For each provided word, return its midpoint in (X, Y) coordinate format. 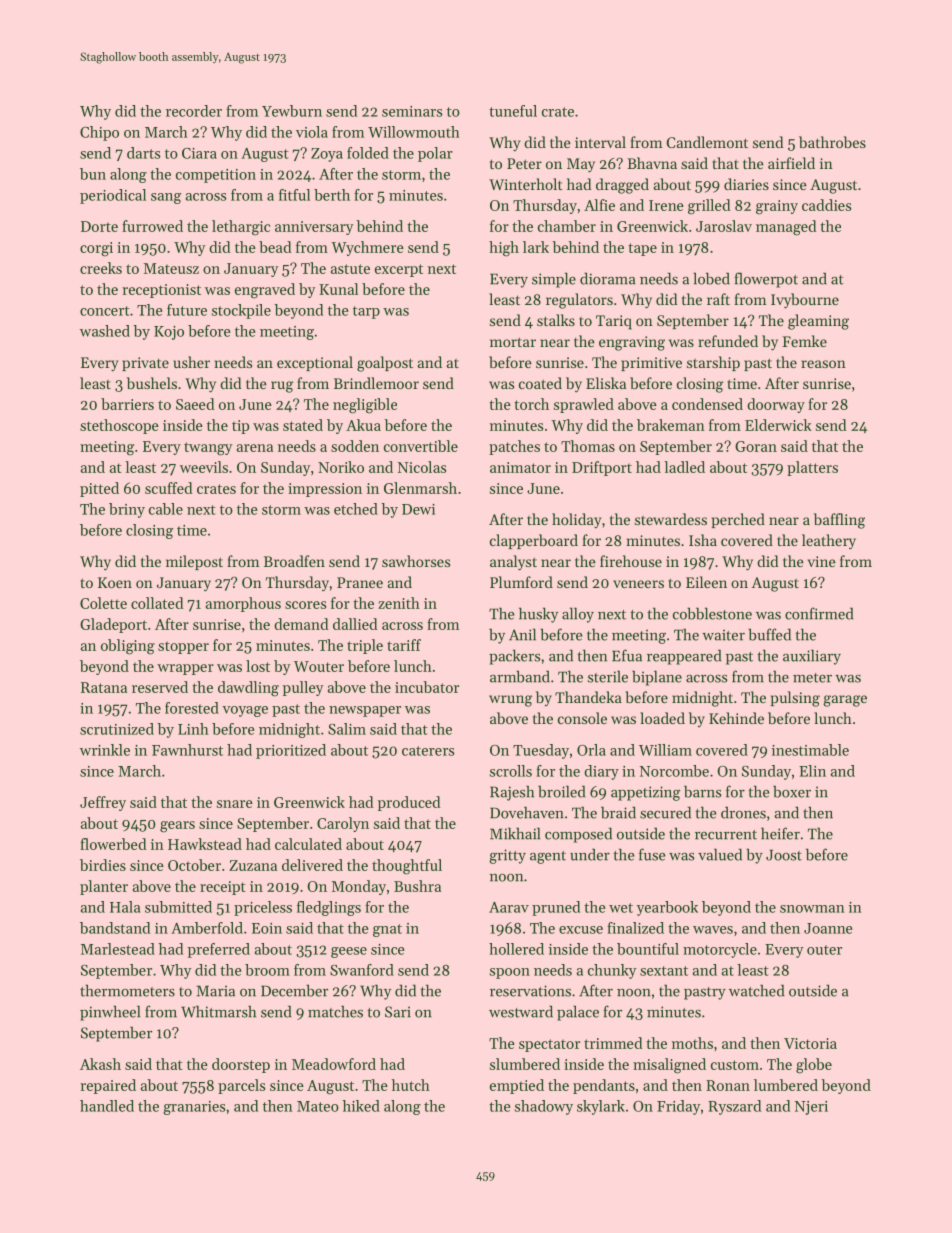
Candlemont (707, 142)
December (294, 990)
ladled (684, 467)
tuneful (513, 111)
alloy (578, 615)
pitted (99, 489)
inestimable (810, 750)
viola (312, 132)
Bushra (417, 886)
